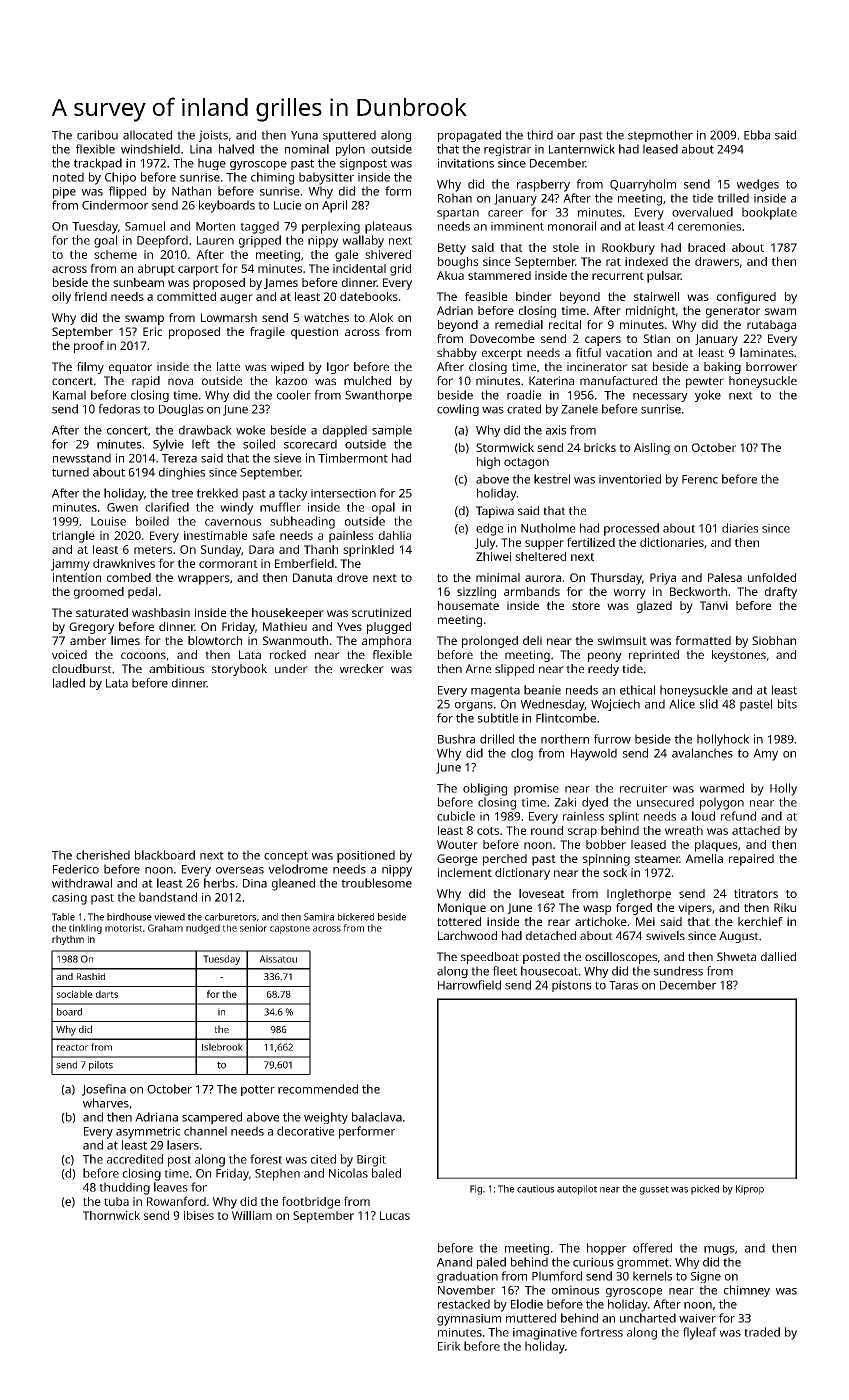  Describe the element at coordinates (111, 1215) in the document. I see `Thornwick` at that location.
